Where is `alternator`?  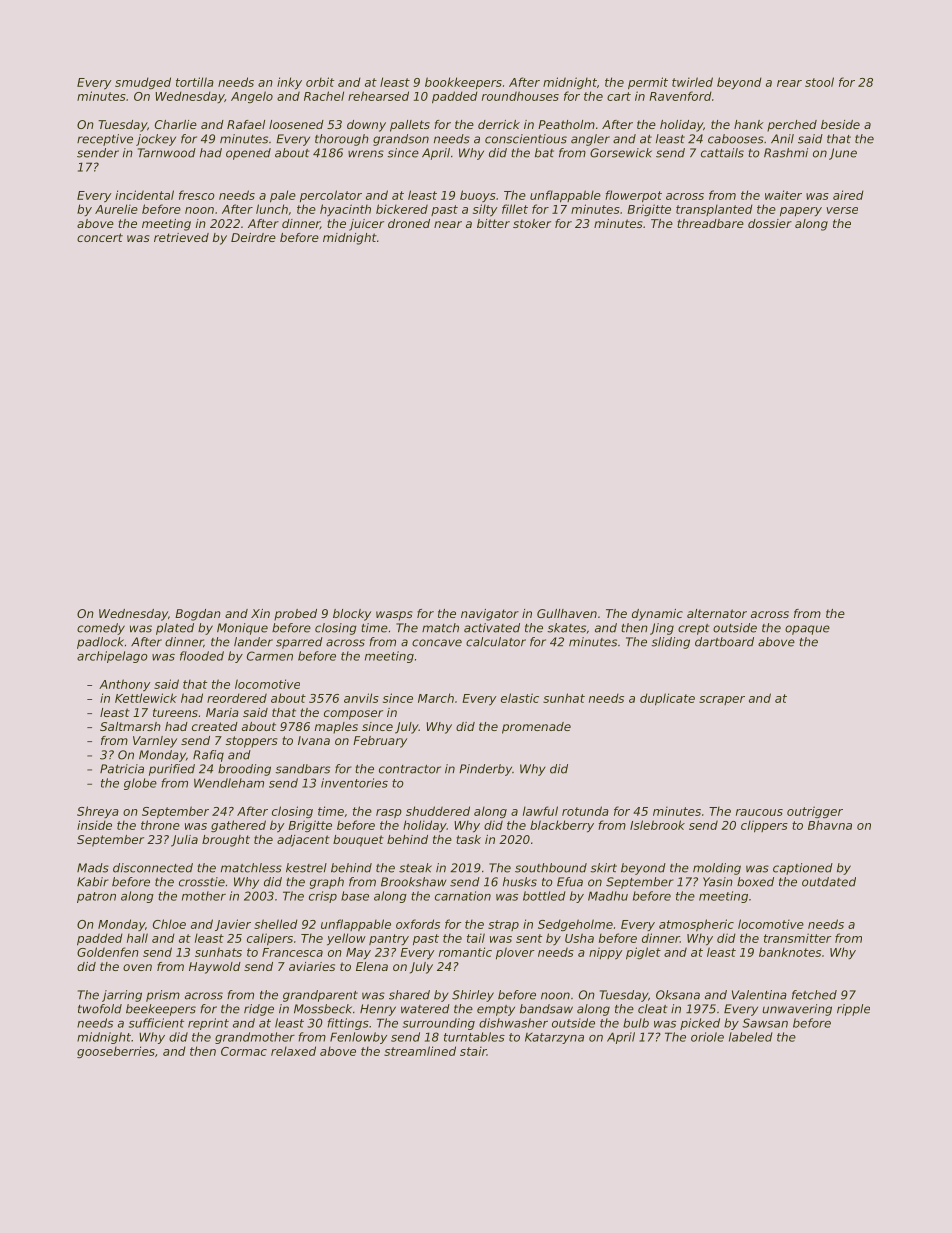
alternator is located at coordinates (717, 613).
